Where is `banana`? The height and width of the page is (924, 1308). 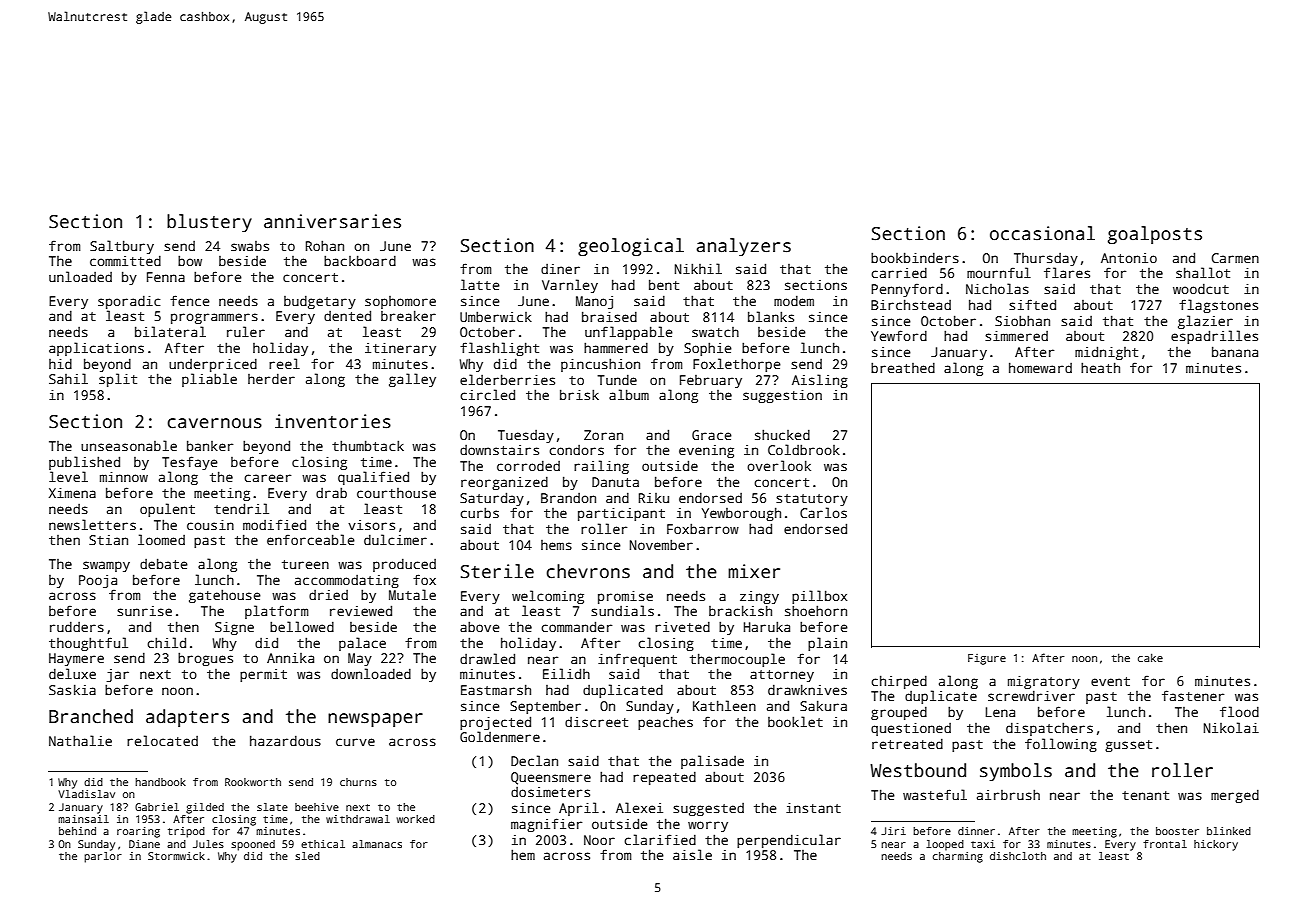 banana is located at coordinates (1235, 351).
